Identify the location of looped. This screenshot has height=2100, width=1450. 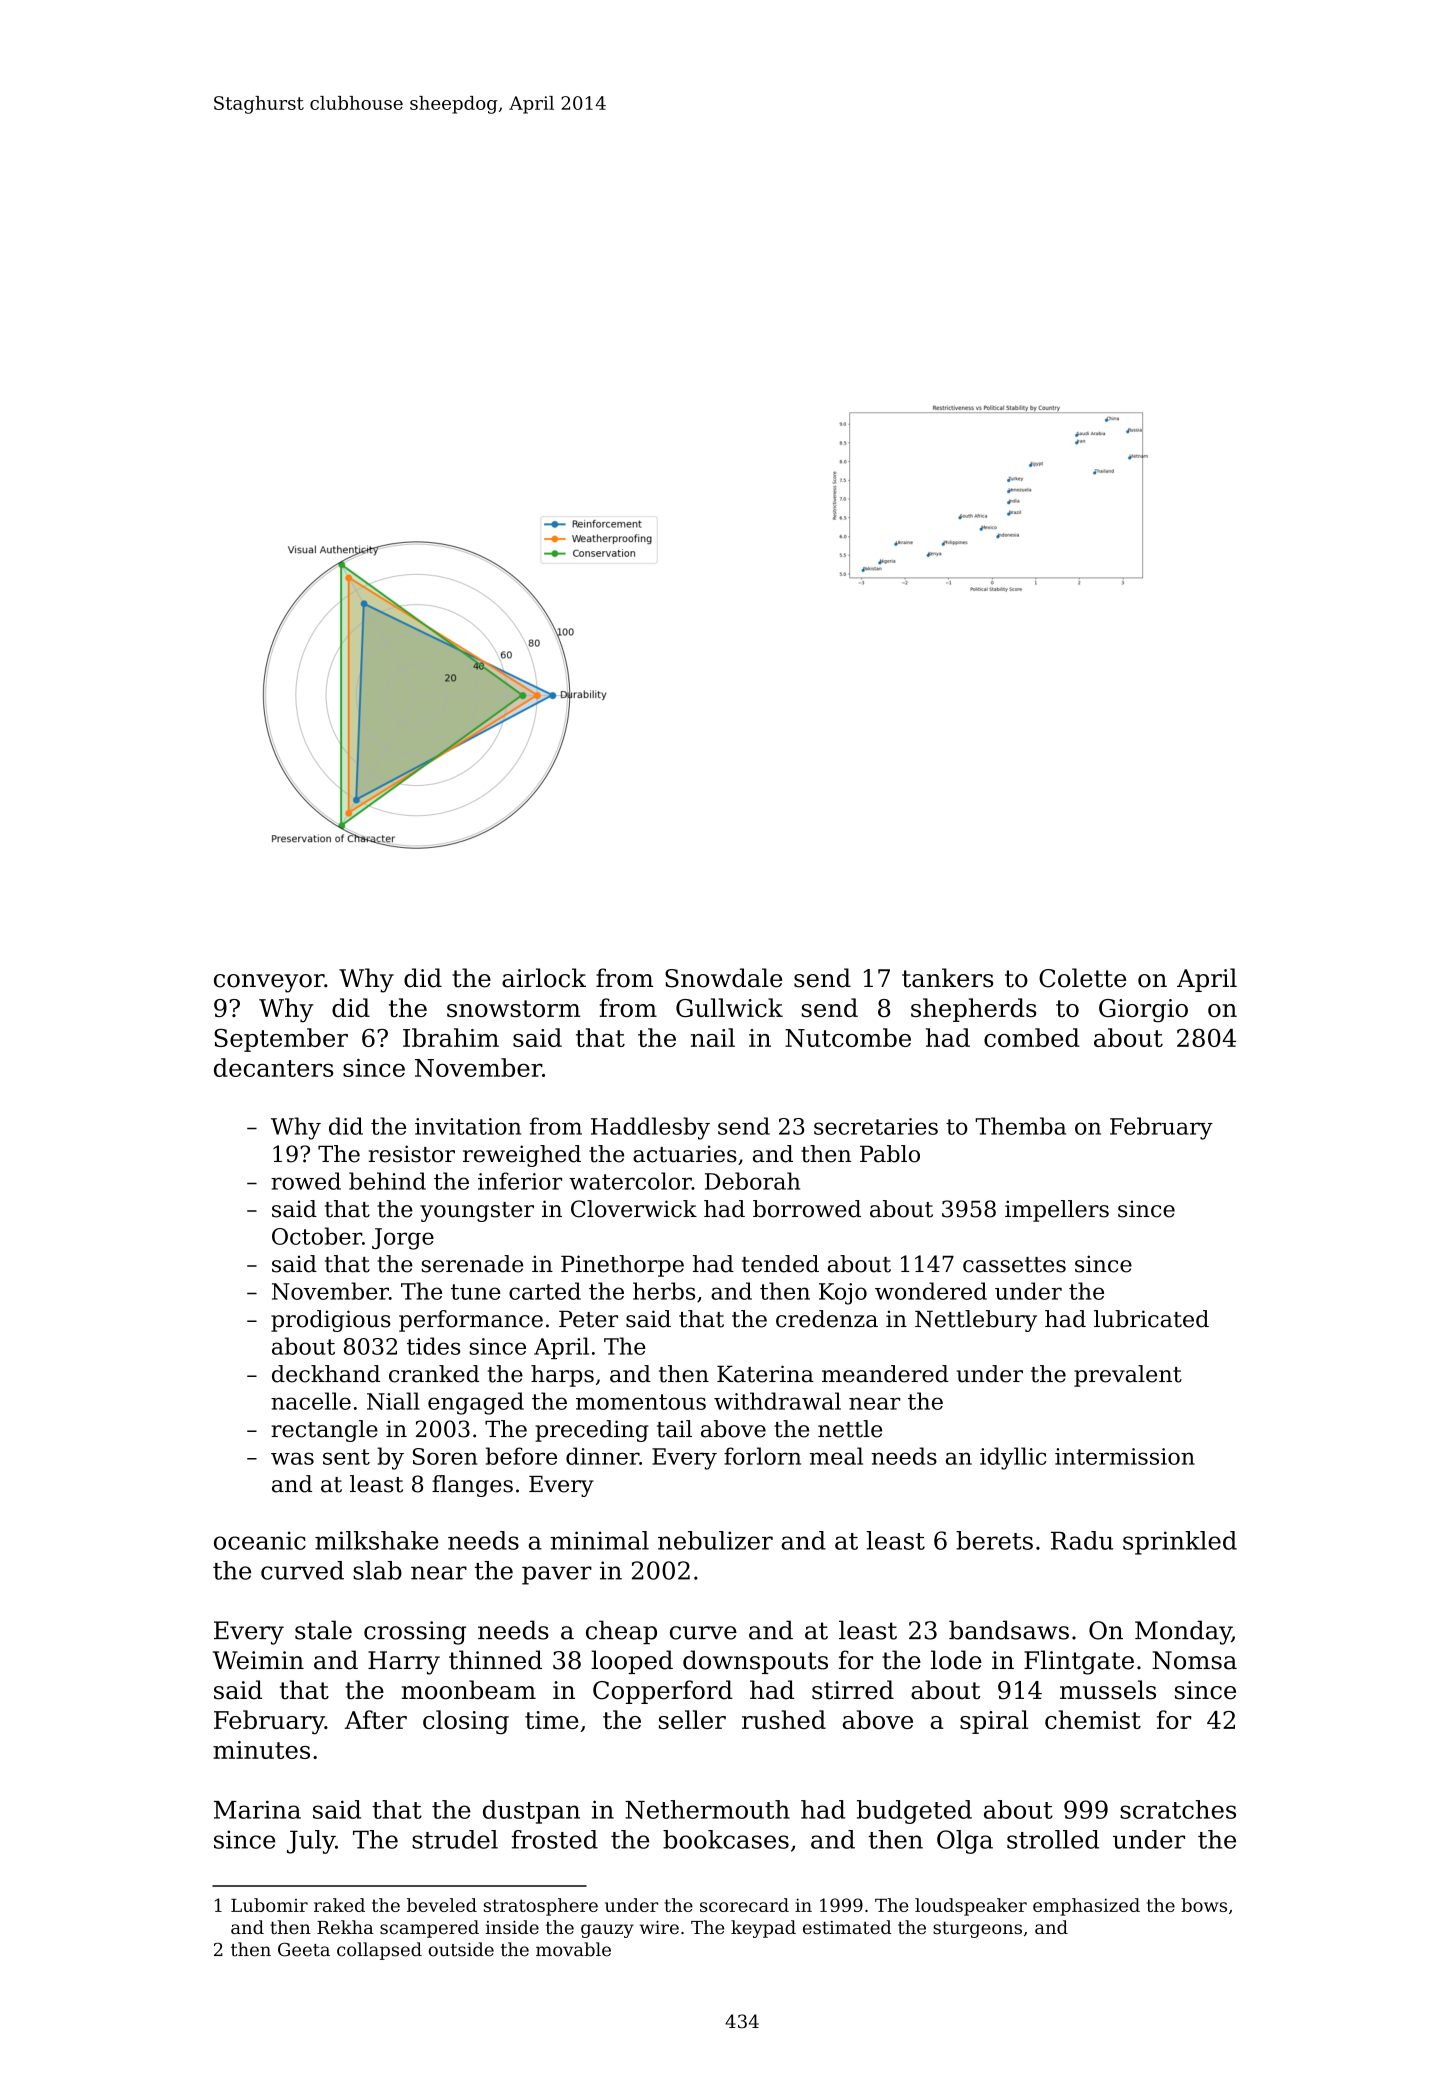
(632, 1662).
